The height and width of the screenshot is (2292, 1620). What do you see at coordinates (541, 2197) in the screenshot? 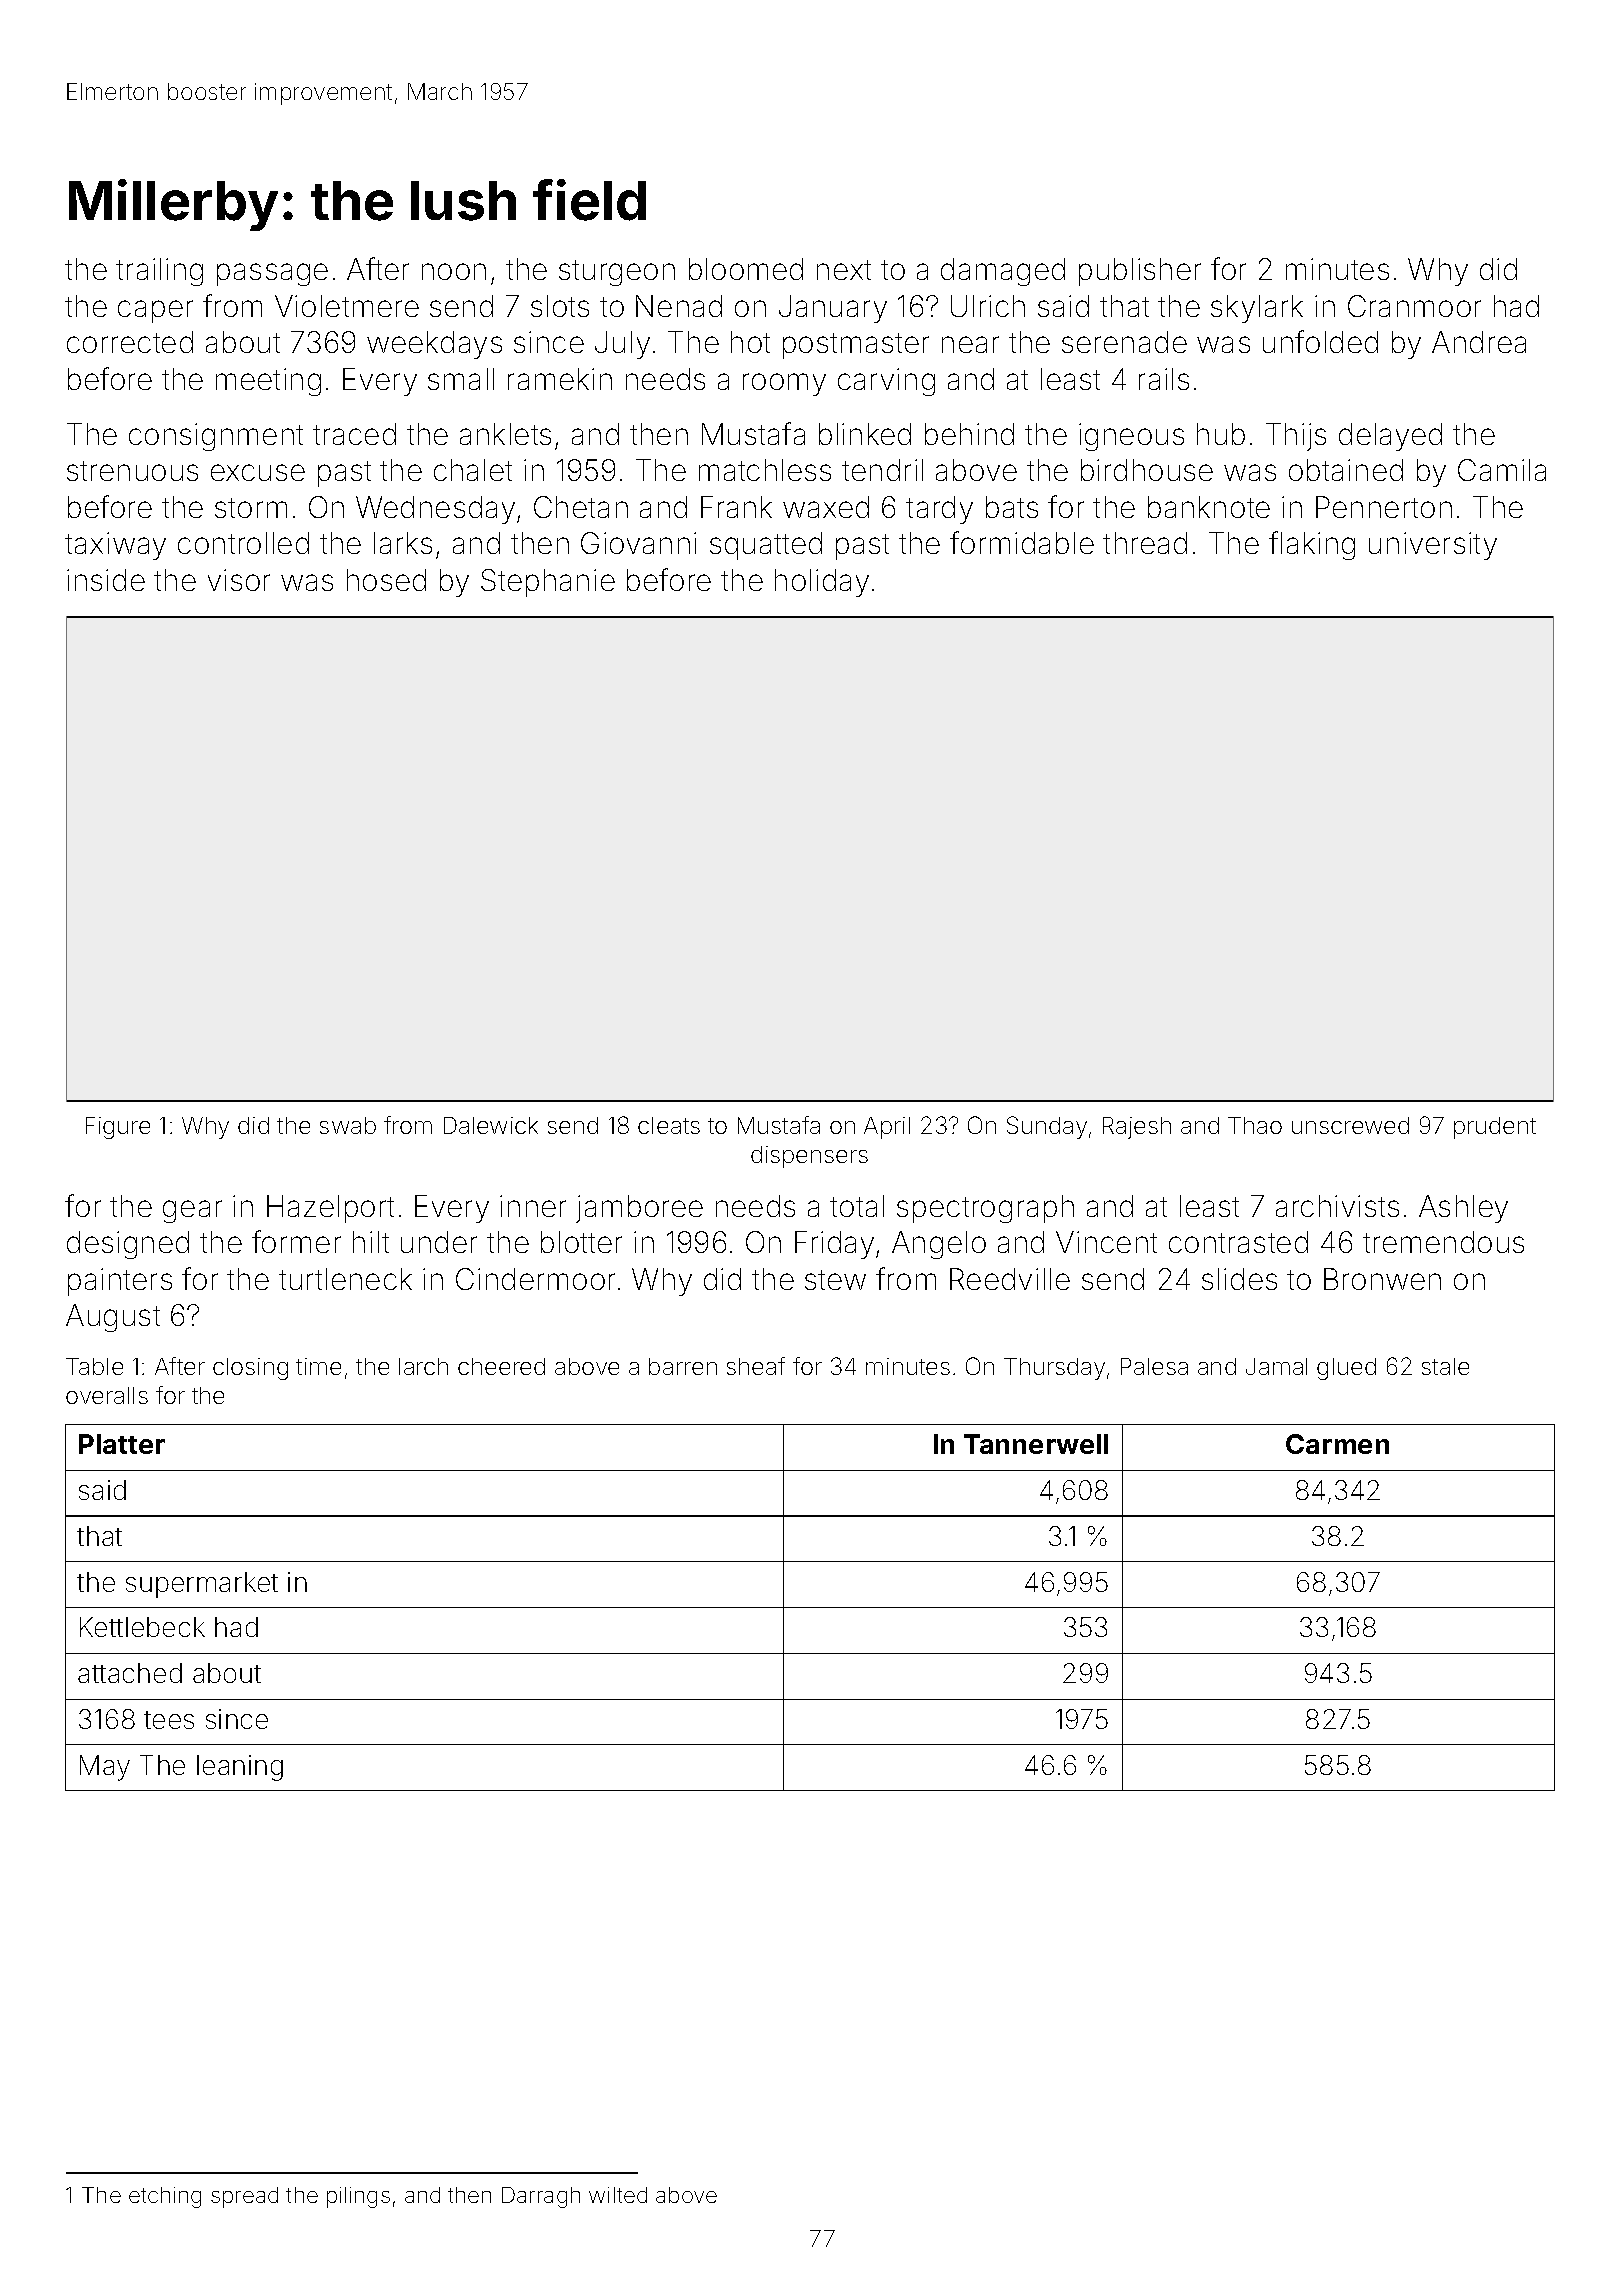
I see `Darragh` at bounding box center [541, 2197].
